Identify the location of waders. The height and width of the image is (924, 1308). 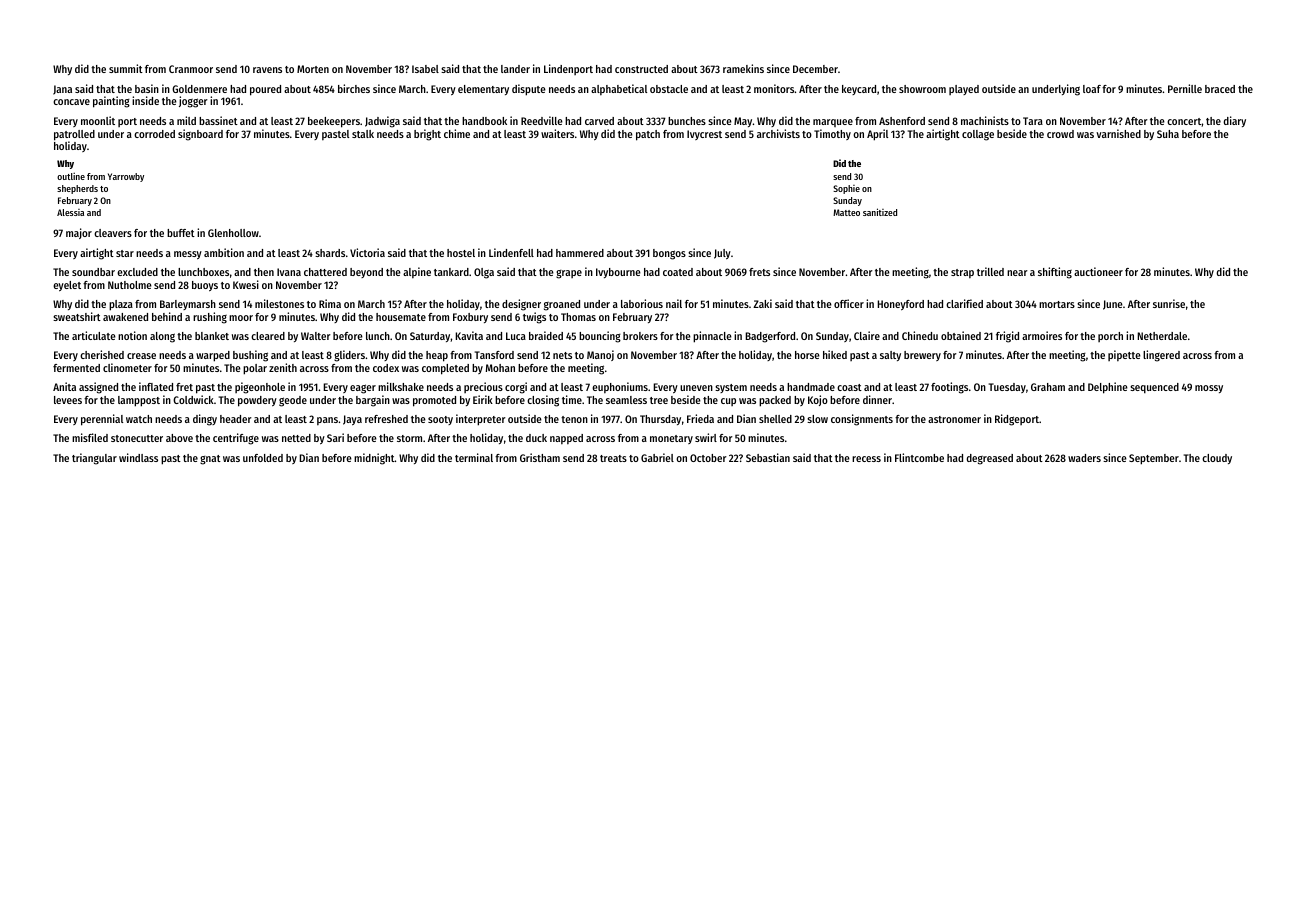
(1084, 458).
